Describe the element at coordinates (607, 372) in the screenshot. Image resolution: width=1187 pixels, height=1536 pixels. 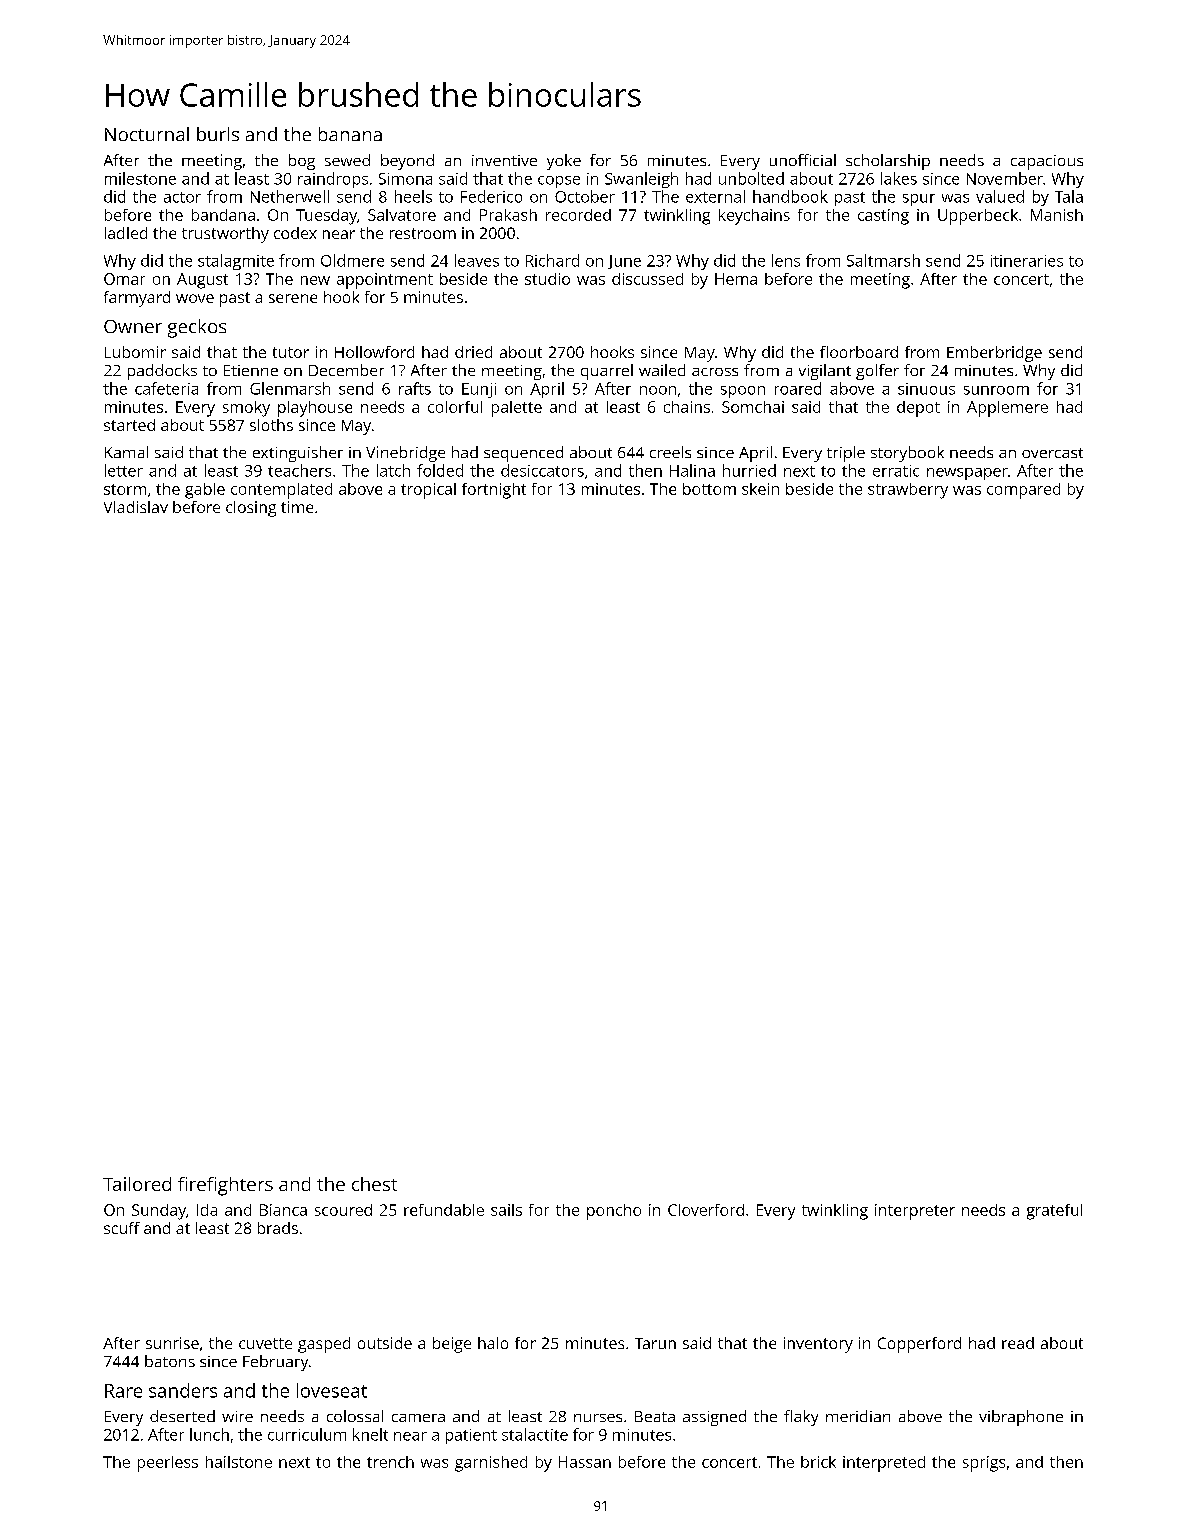
I see `quarrel` at that location.
